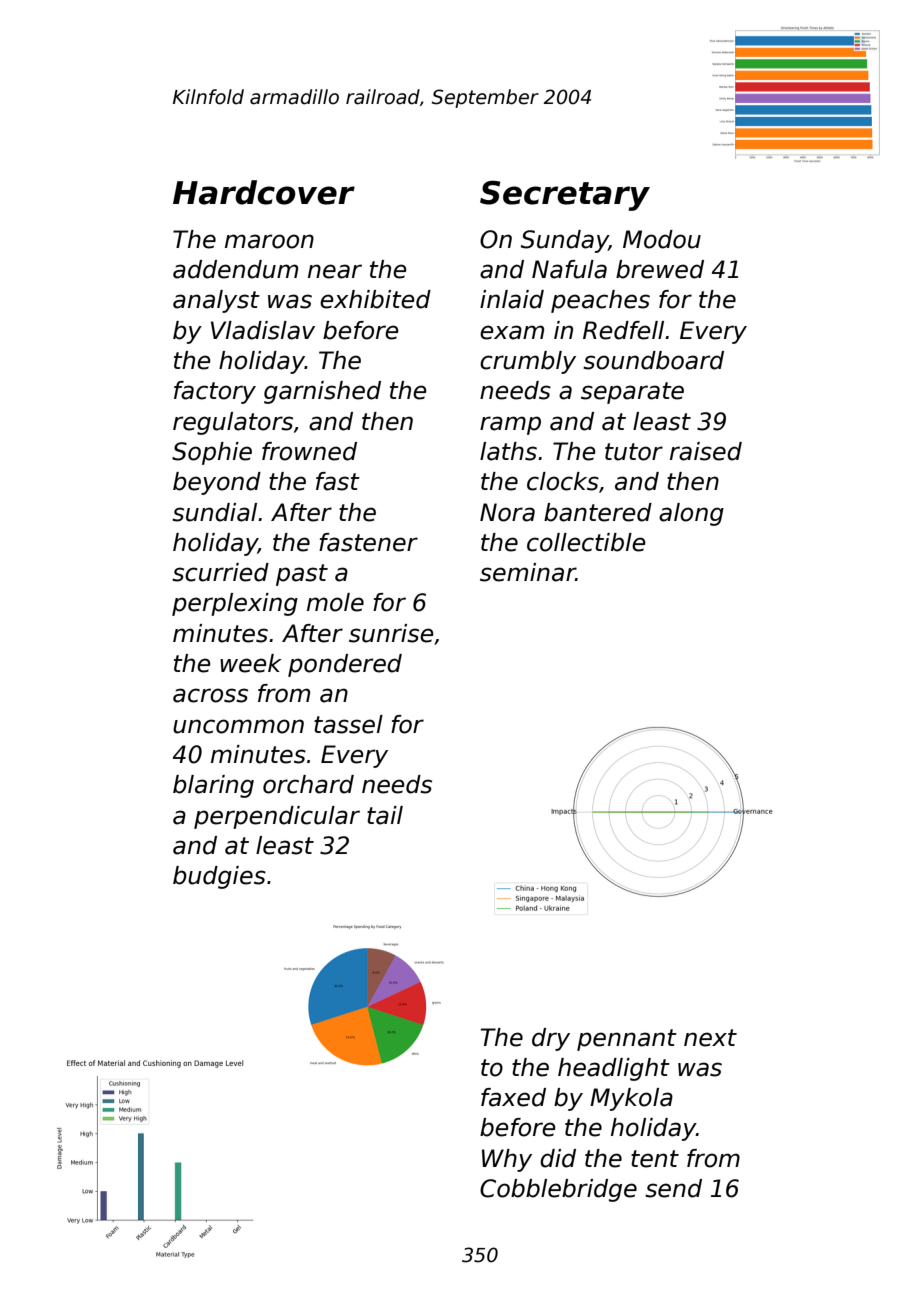  What do you see at coordinates (251, 663) in the page?
I see `week` at bounding box center [251, 663].
